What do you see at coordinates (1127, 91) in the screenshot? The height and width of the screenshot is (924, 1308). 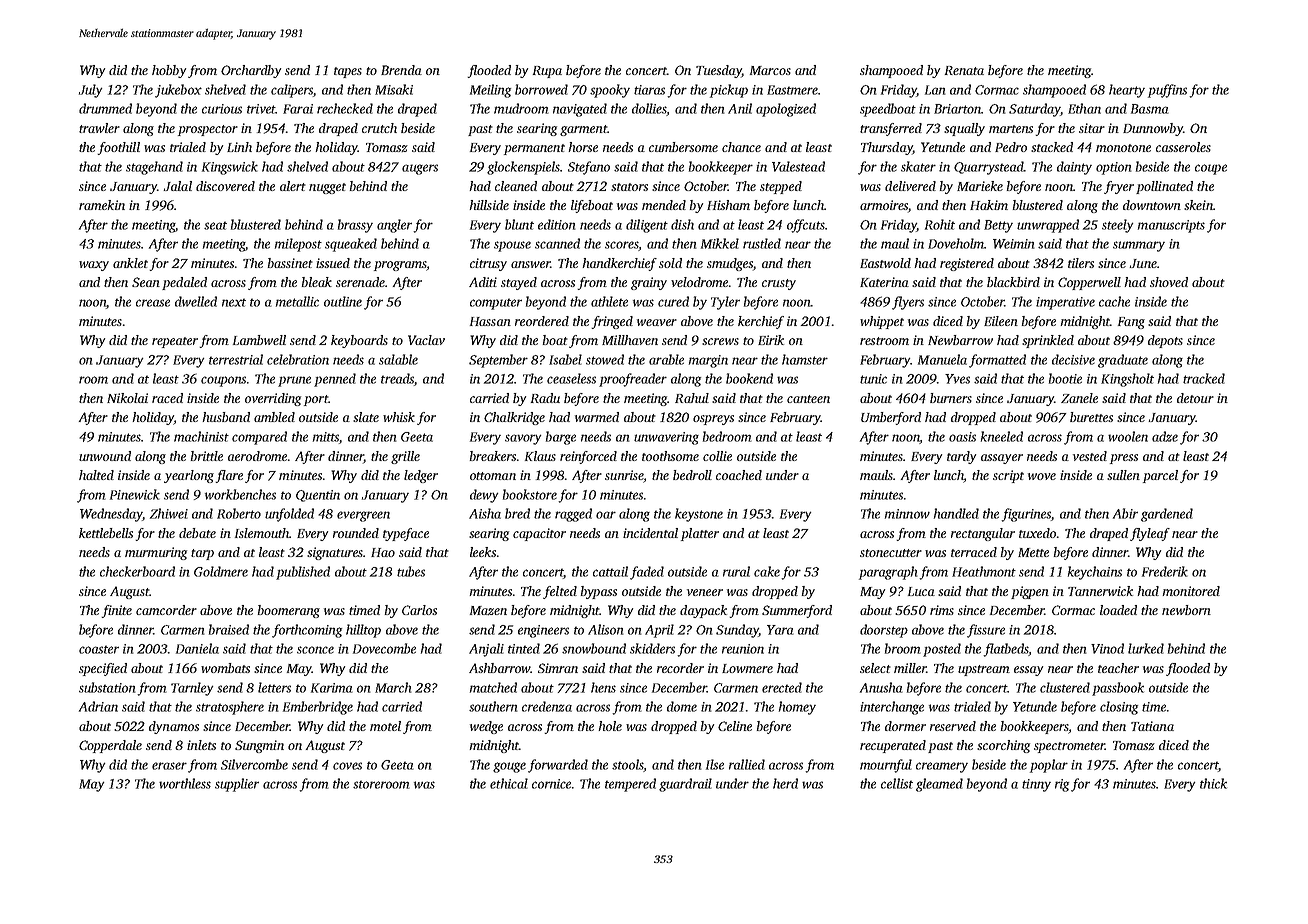 I see `hearty` at bounding box center [1127, 91].
